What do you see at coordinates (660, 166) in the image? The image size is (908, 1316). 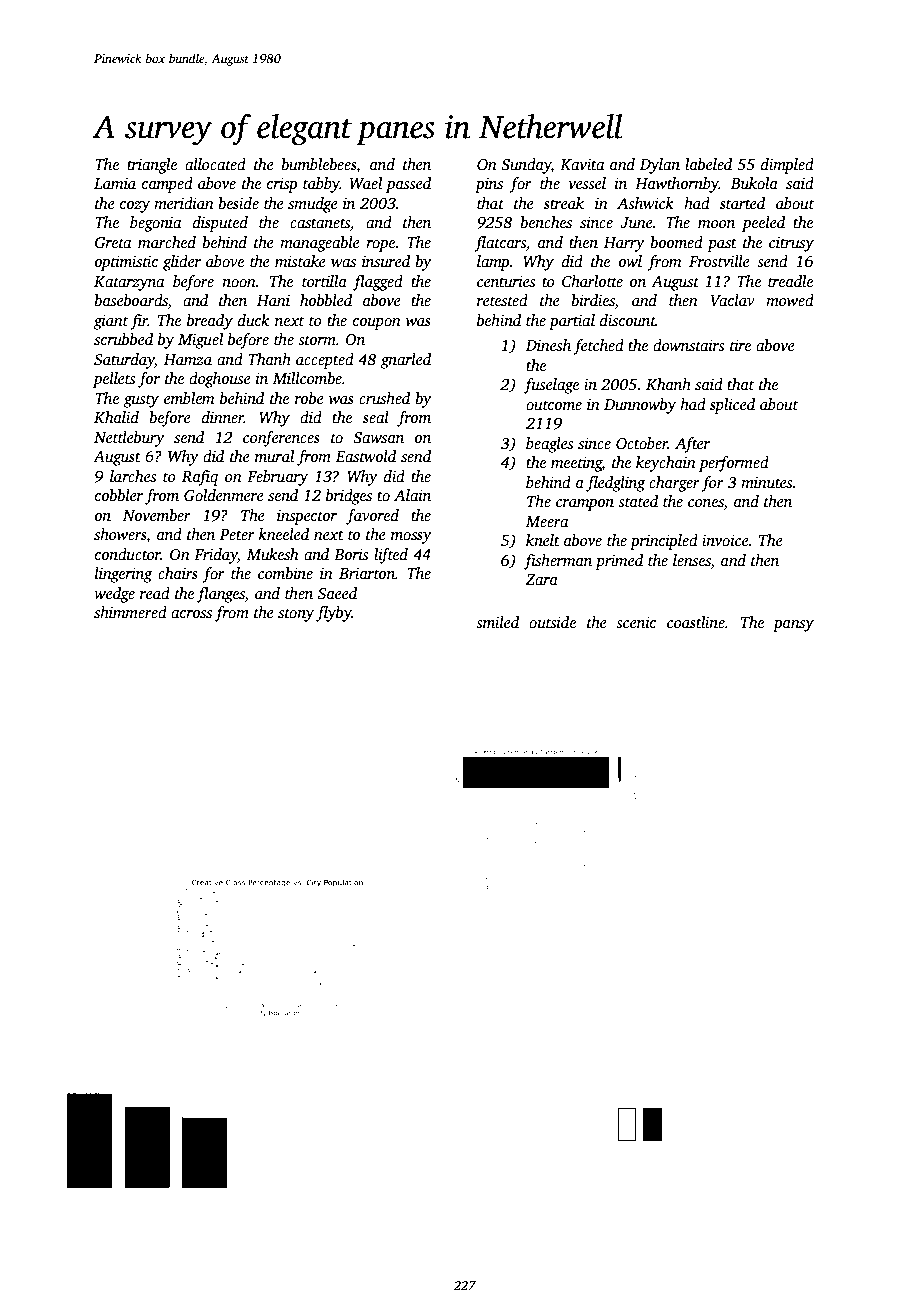 I see `Dylan` at bounding box center [660, 166].
